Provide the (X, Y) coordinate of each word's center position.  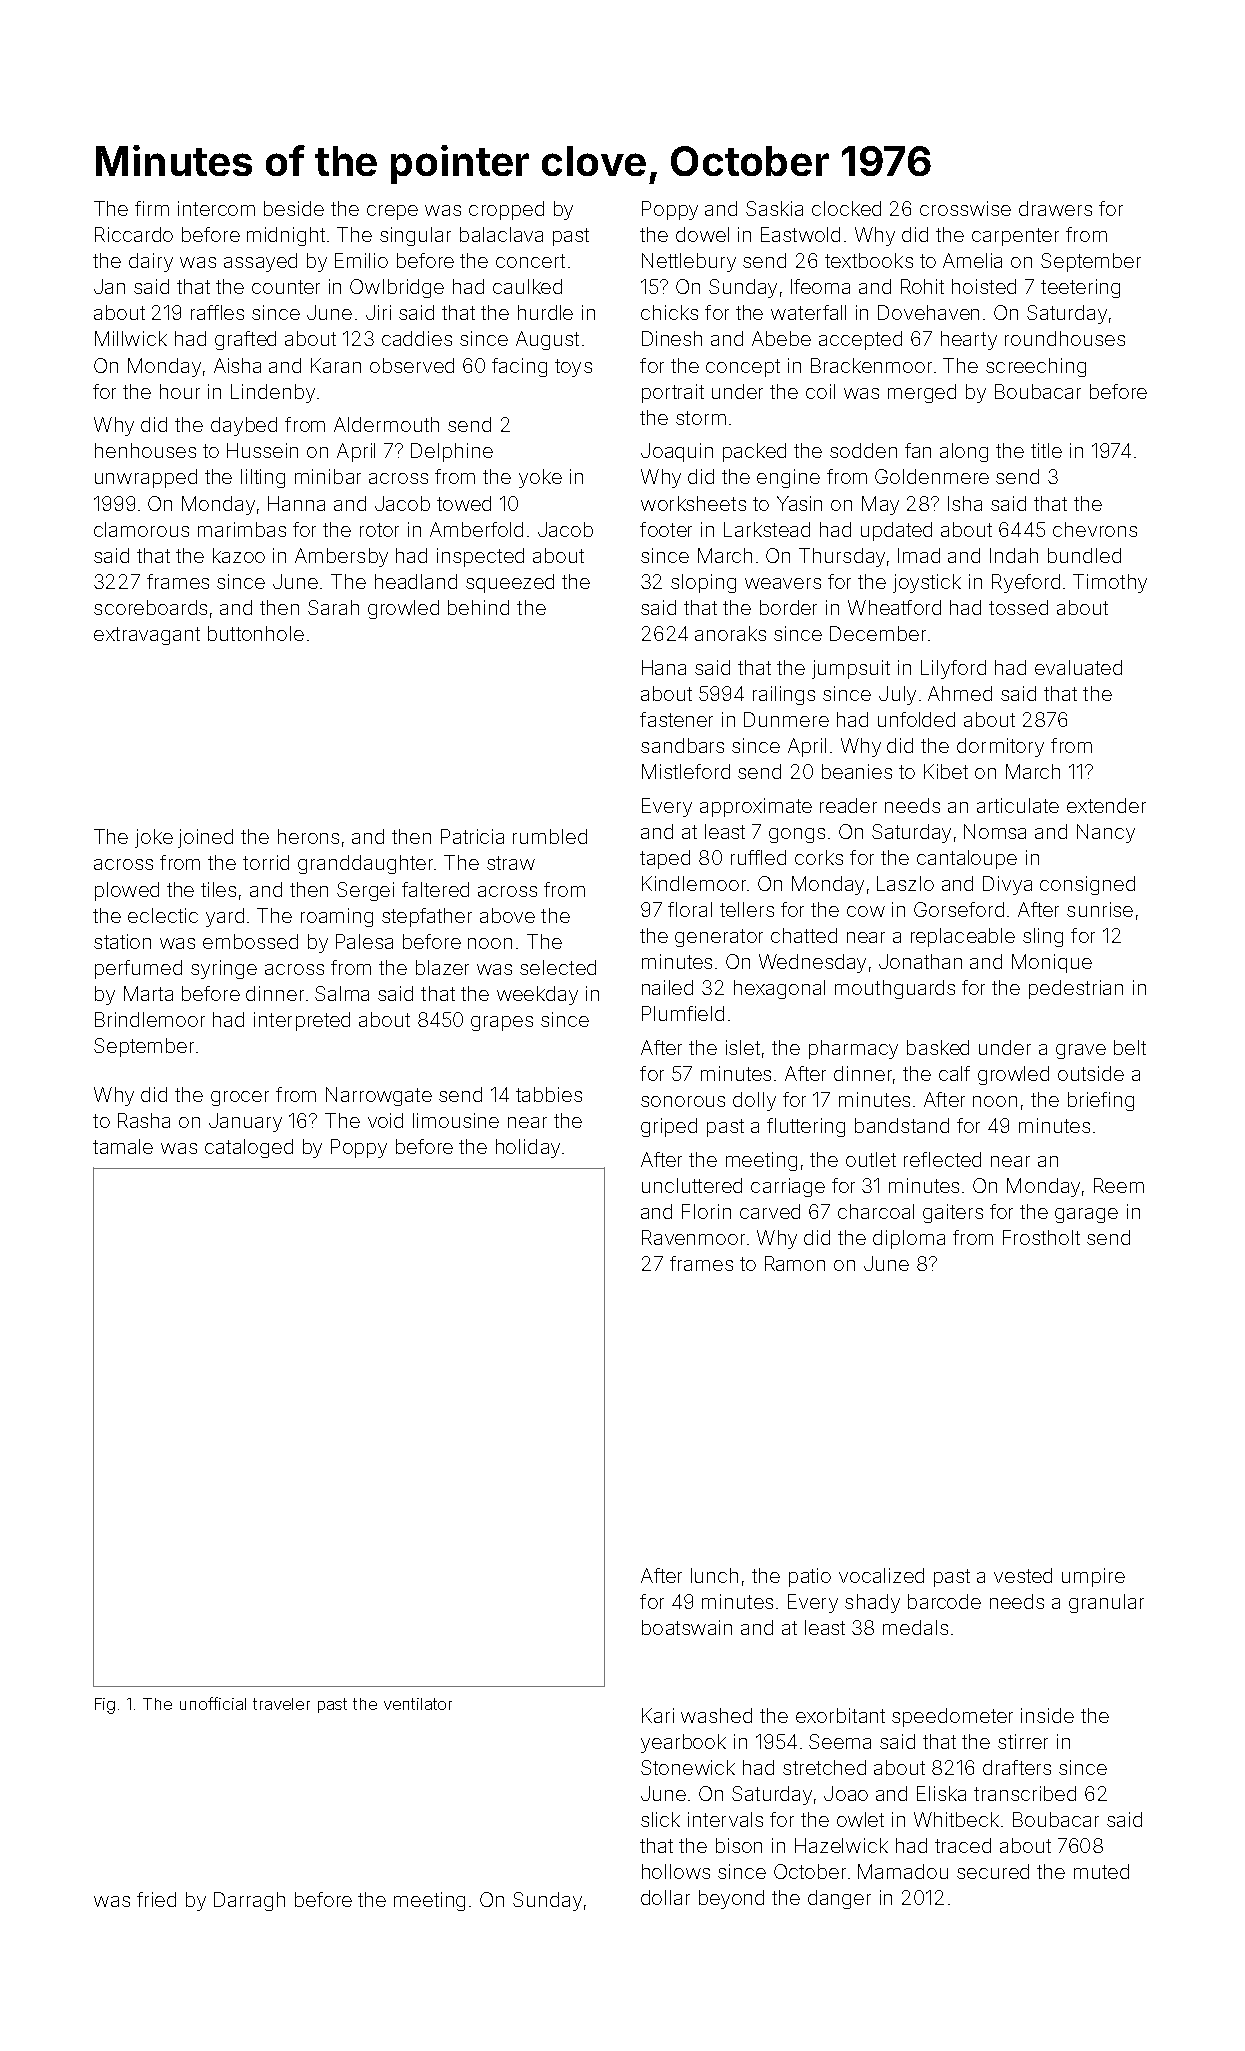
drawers (1055, 208)
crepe (392, 212)
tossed (1018, 607)
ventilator (418, 1704)
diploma (909, 1239)
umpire (1093, 1577)
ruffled (758, 857)
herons (308, 836)
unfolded (916, 719)
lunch (714, 1575)
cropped (506, 210)
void (385, 1120)
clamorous (141, 529)
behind (478, 607)
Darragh (249, 1901)
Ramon (795, 1263)
